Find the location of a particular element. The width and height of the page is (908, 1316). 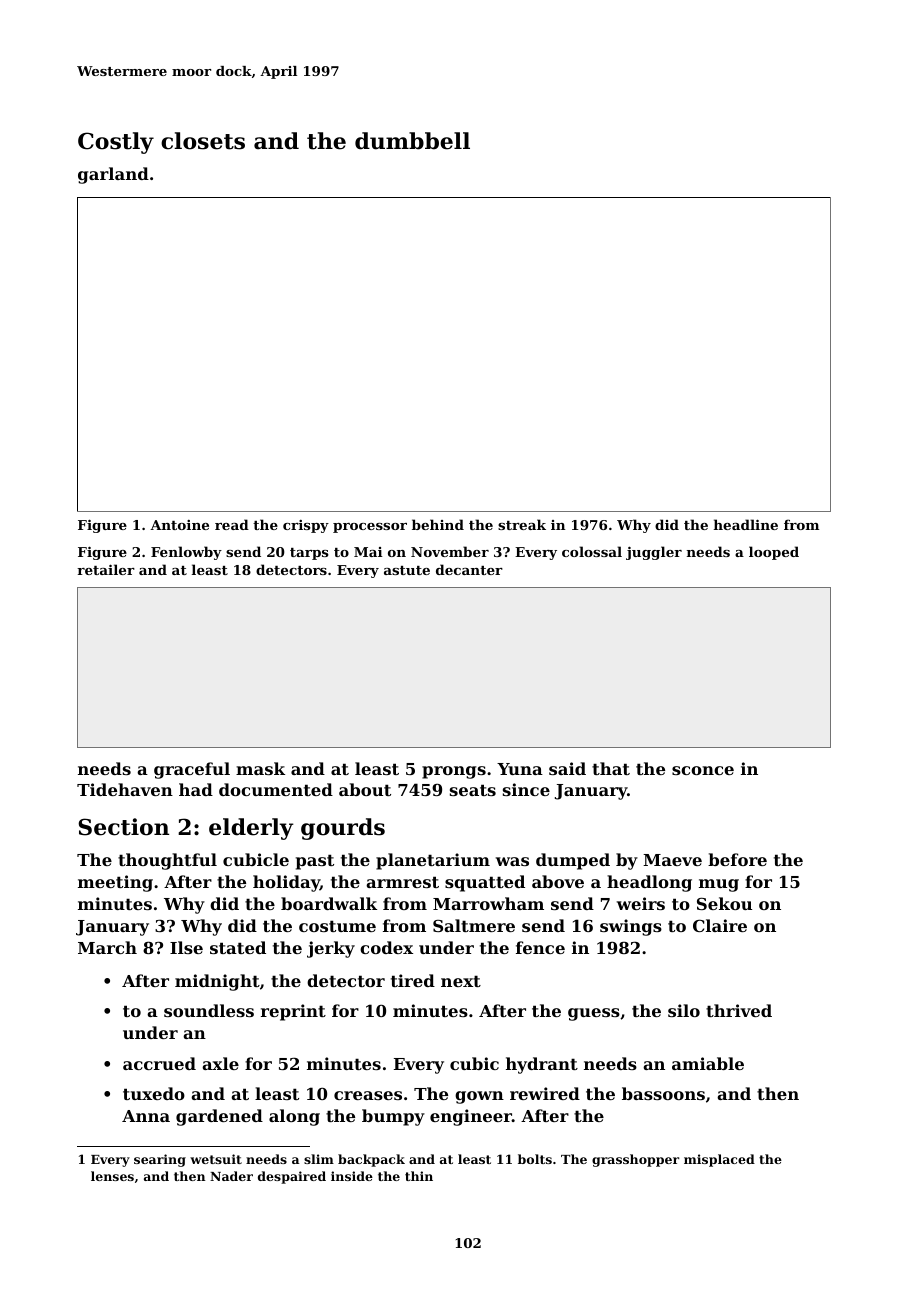

closets is located at coordinates (203, 141).
